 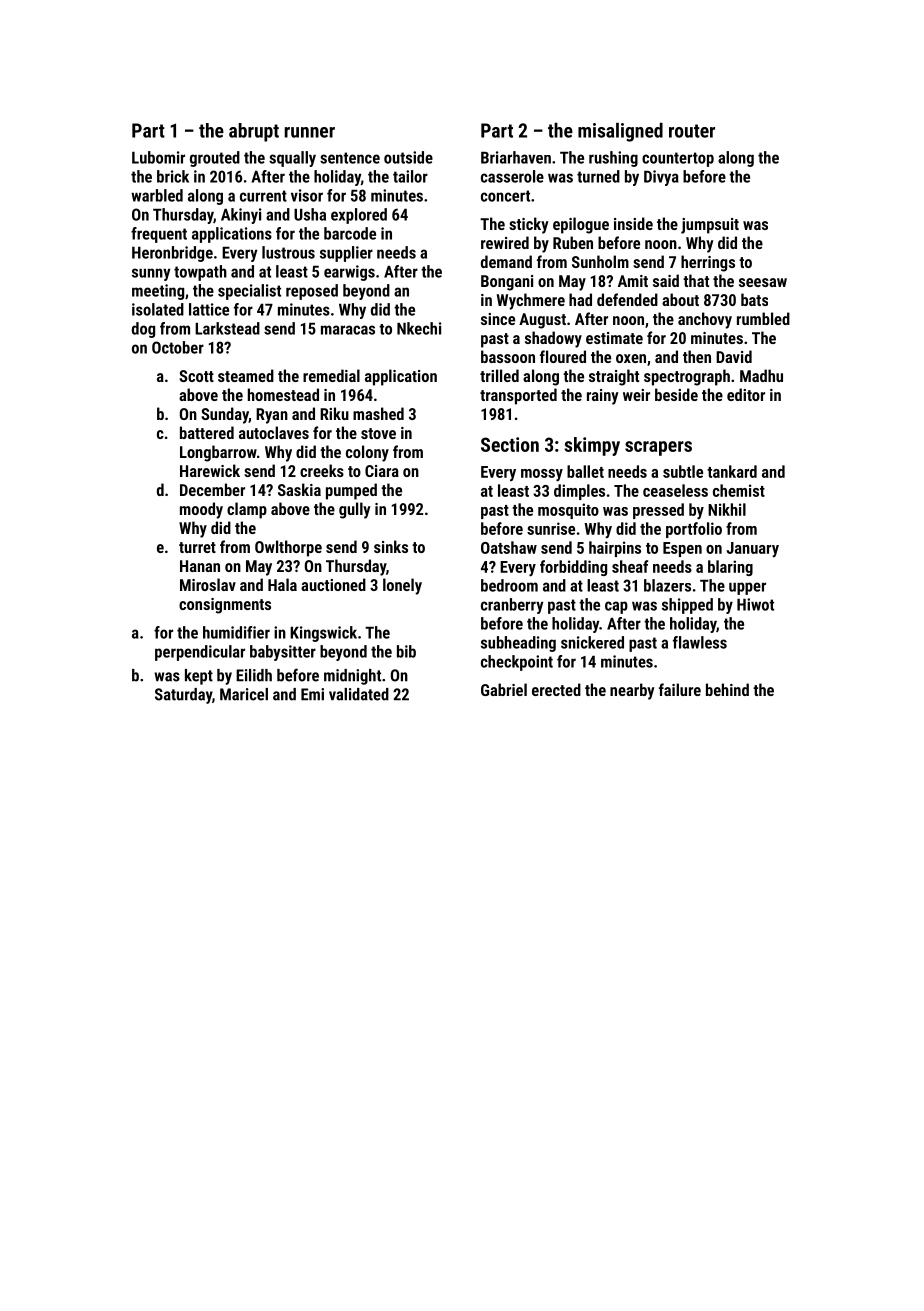 What do you see at coordinates (739, 490) in the image?
I see `chemist` at bounding box center [739, 490].
